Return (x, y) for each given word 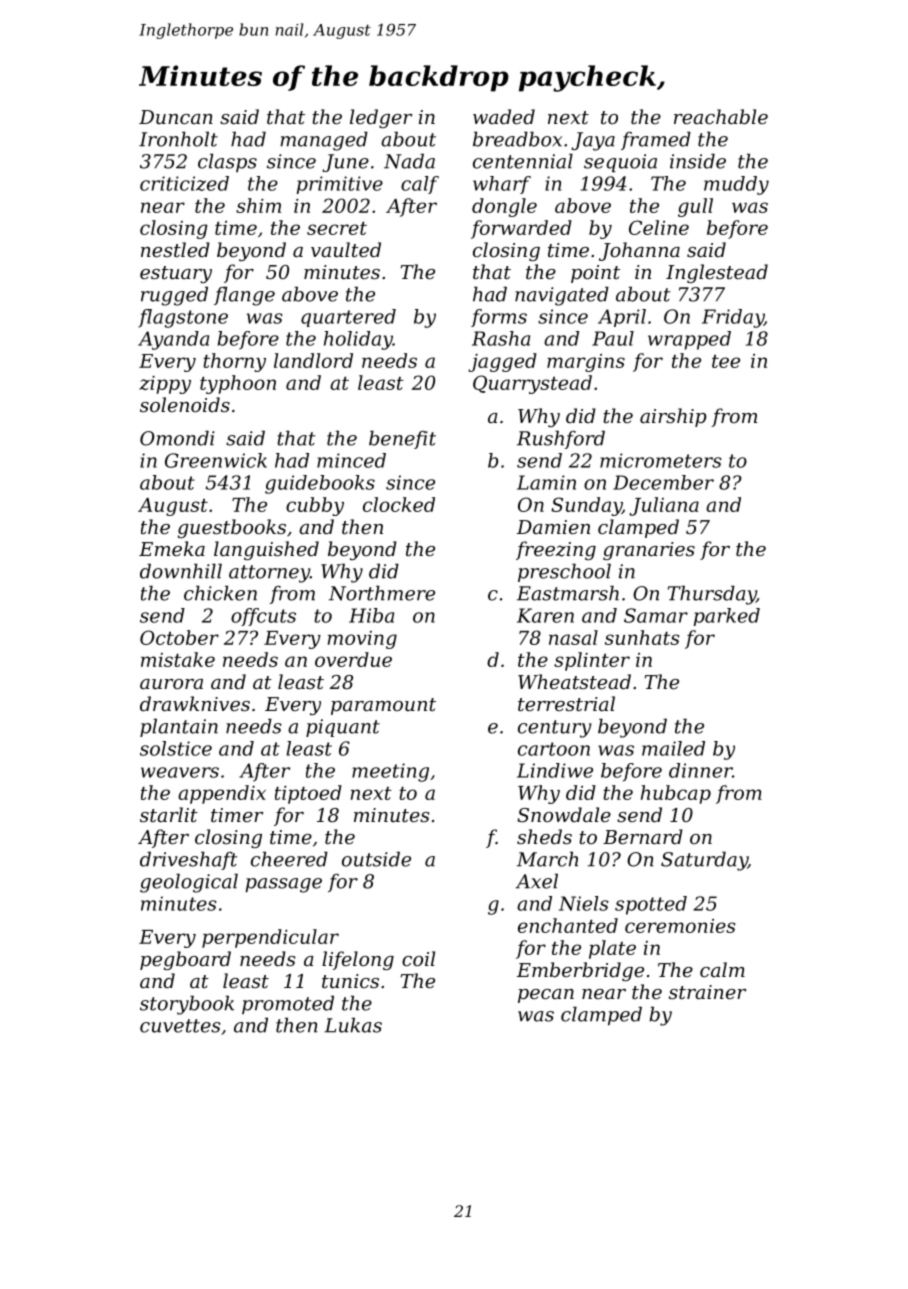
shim (258, 205)
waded (504, 116)
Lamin (546, 482)
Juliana (664, 506)
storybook (187, 1005)
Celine (659, 227)
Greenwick (216, 460)
